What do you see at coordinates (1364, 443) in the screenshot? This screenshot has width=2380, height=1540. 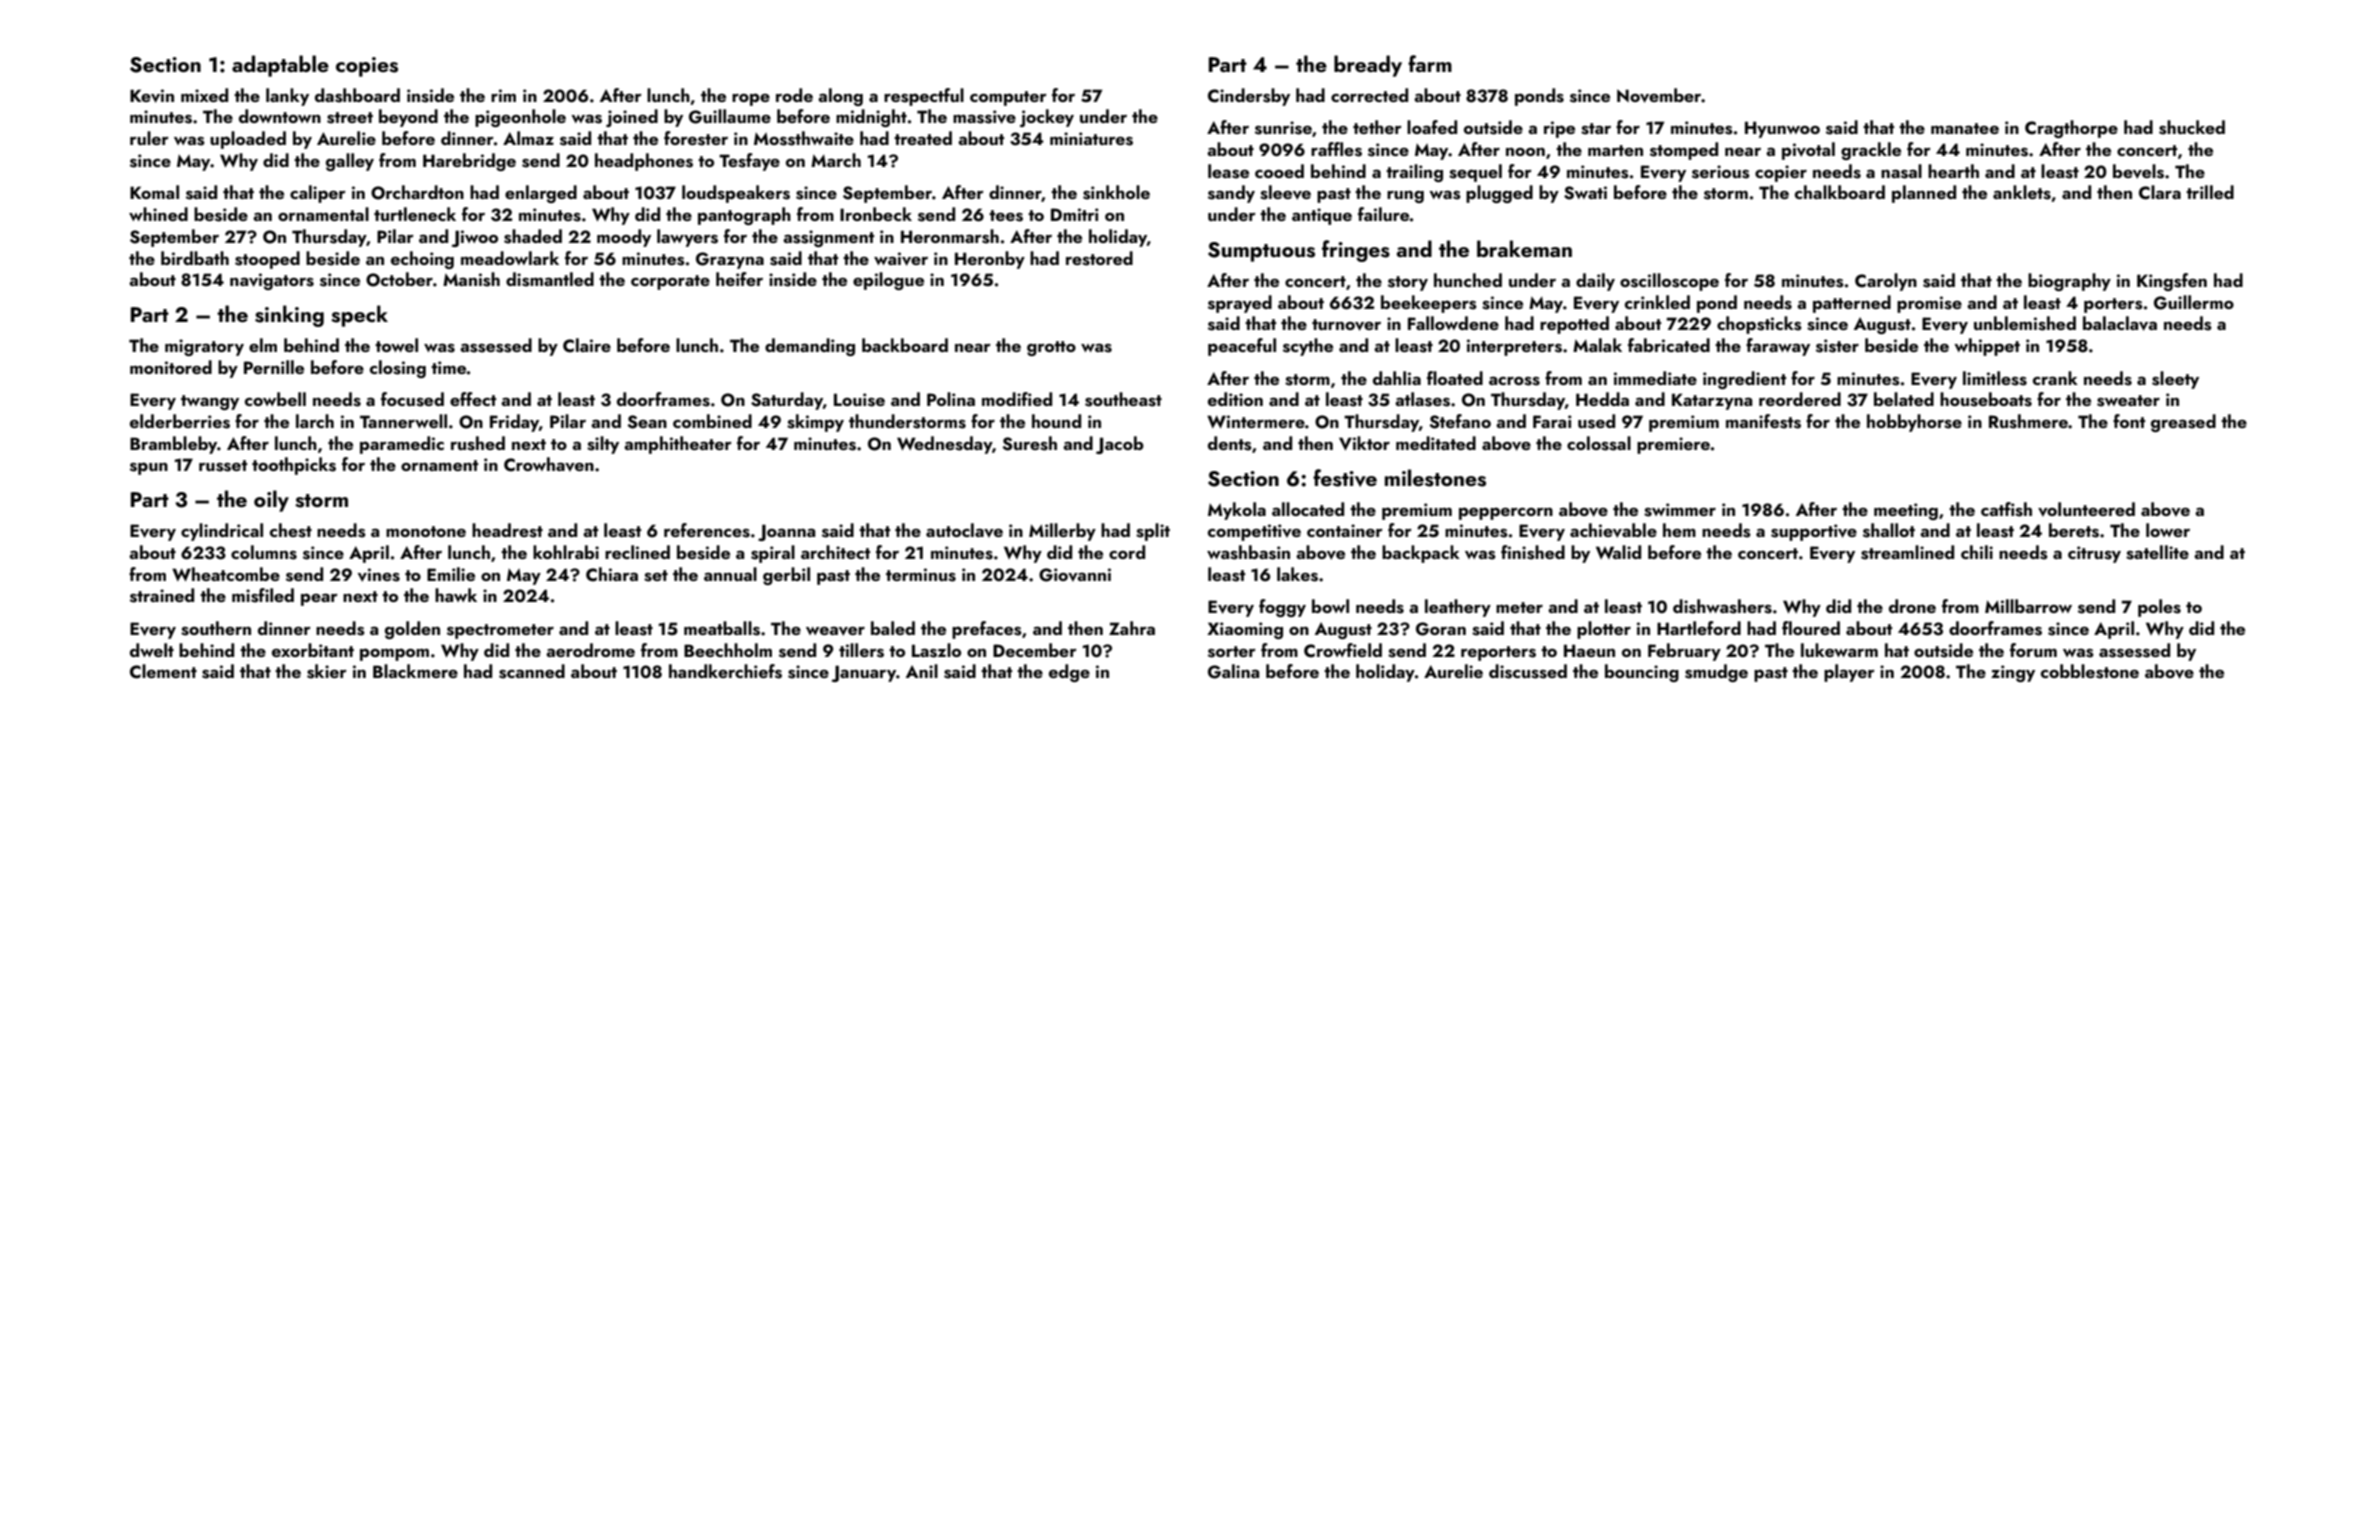 I see `Viktor` at bounding box center [1364, 443].
